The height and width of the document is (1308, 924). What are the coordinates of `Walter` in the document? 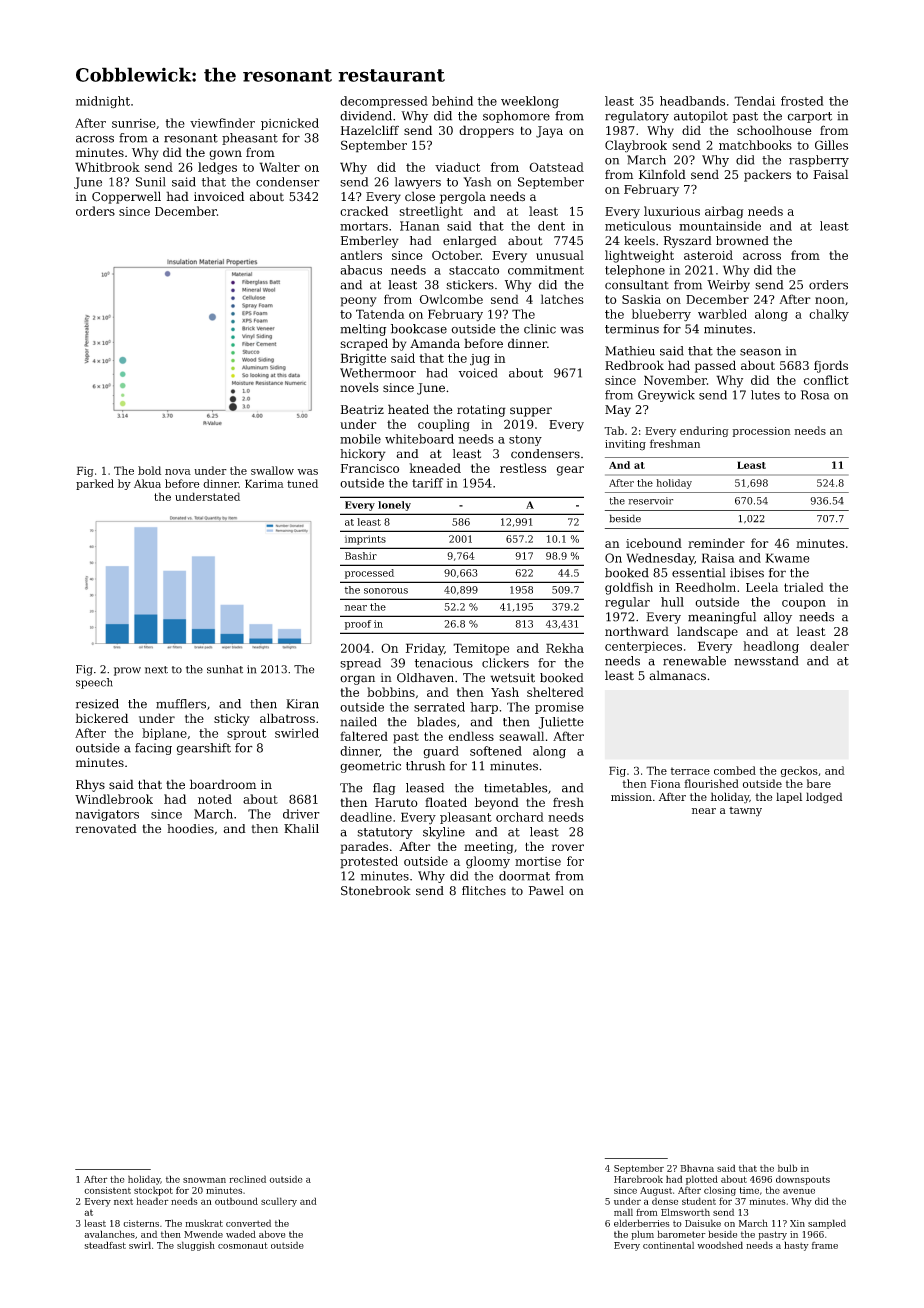 It's located at (279, 167).
